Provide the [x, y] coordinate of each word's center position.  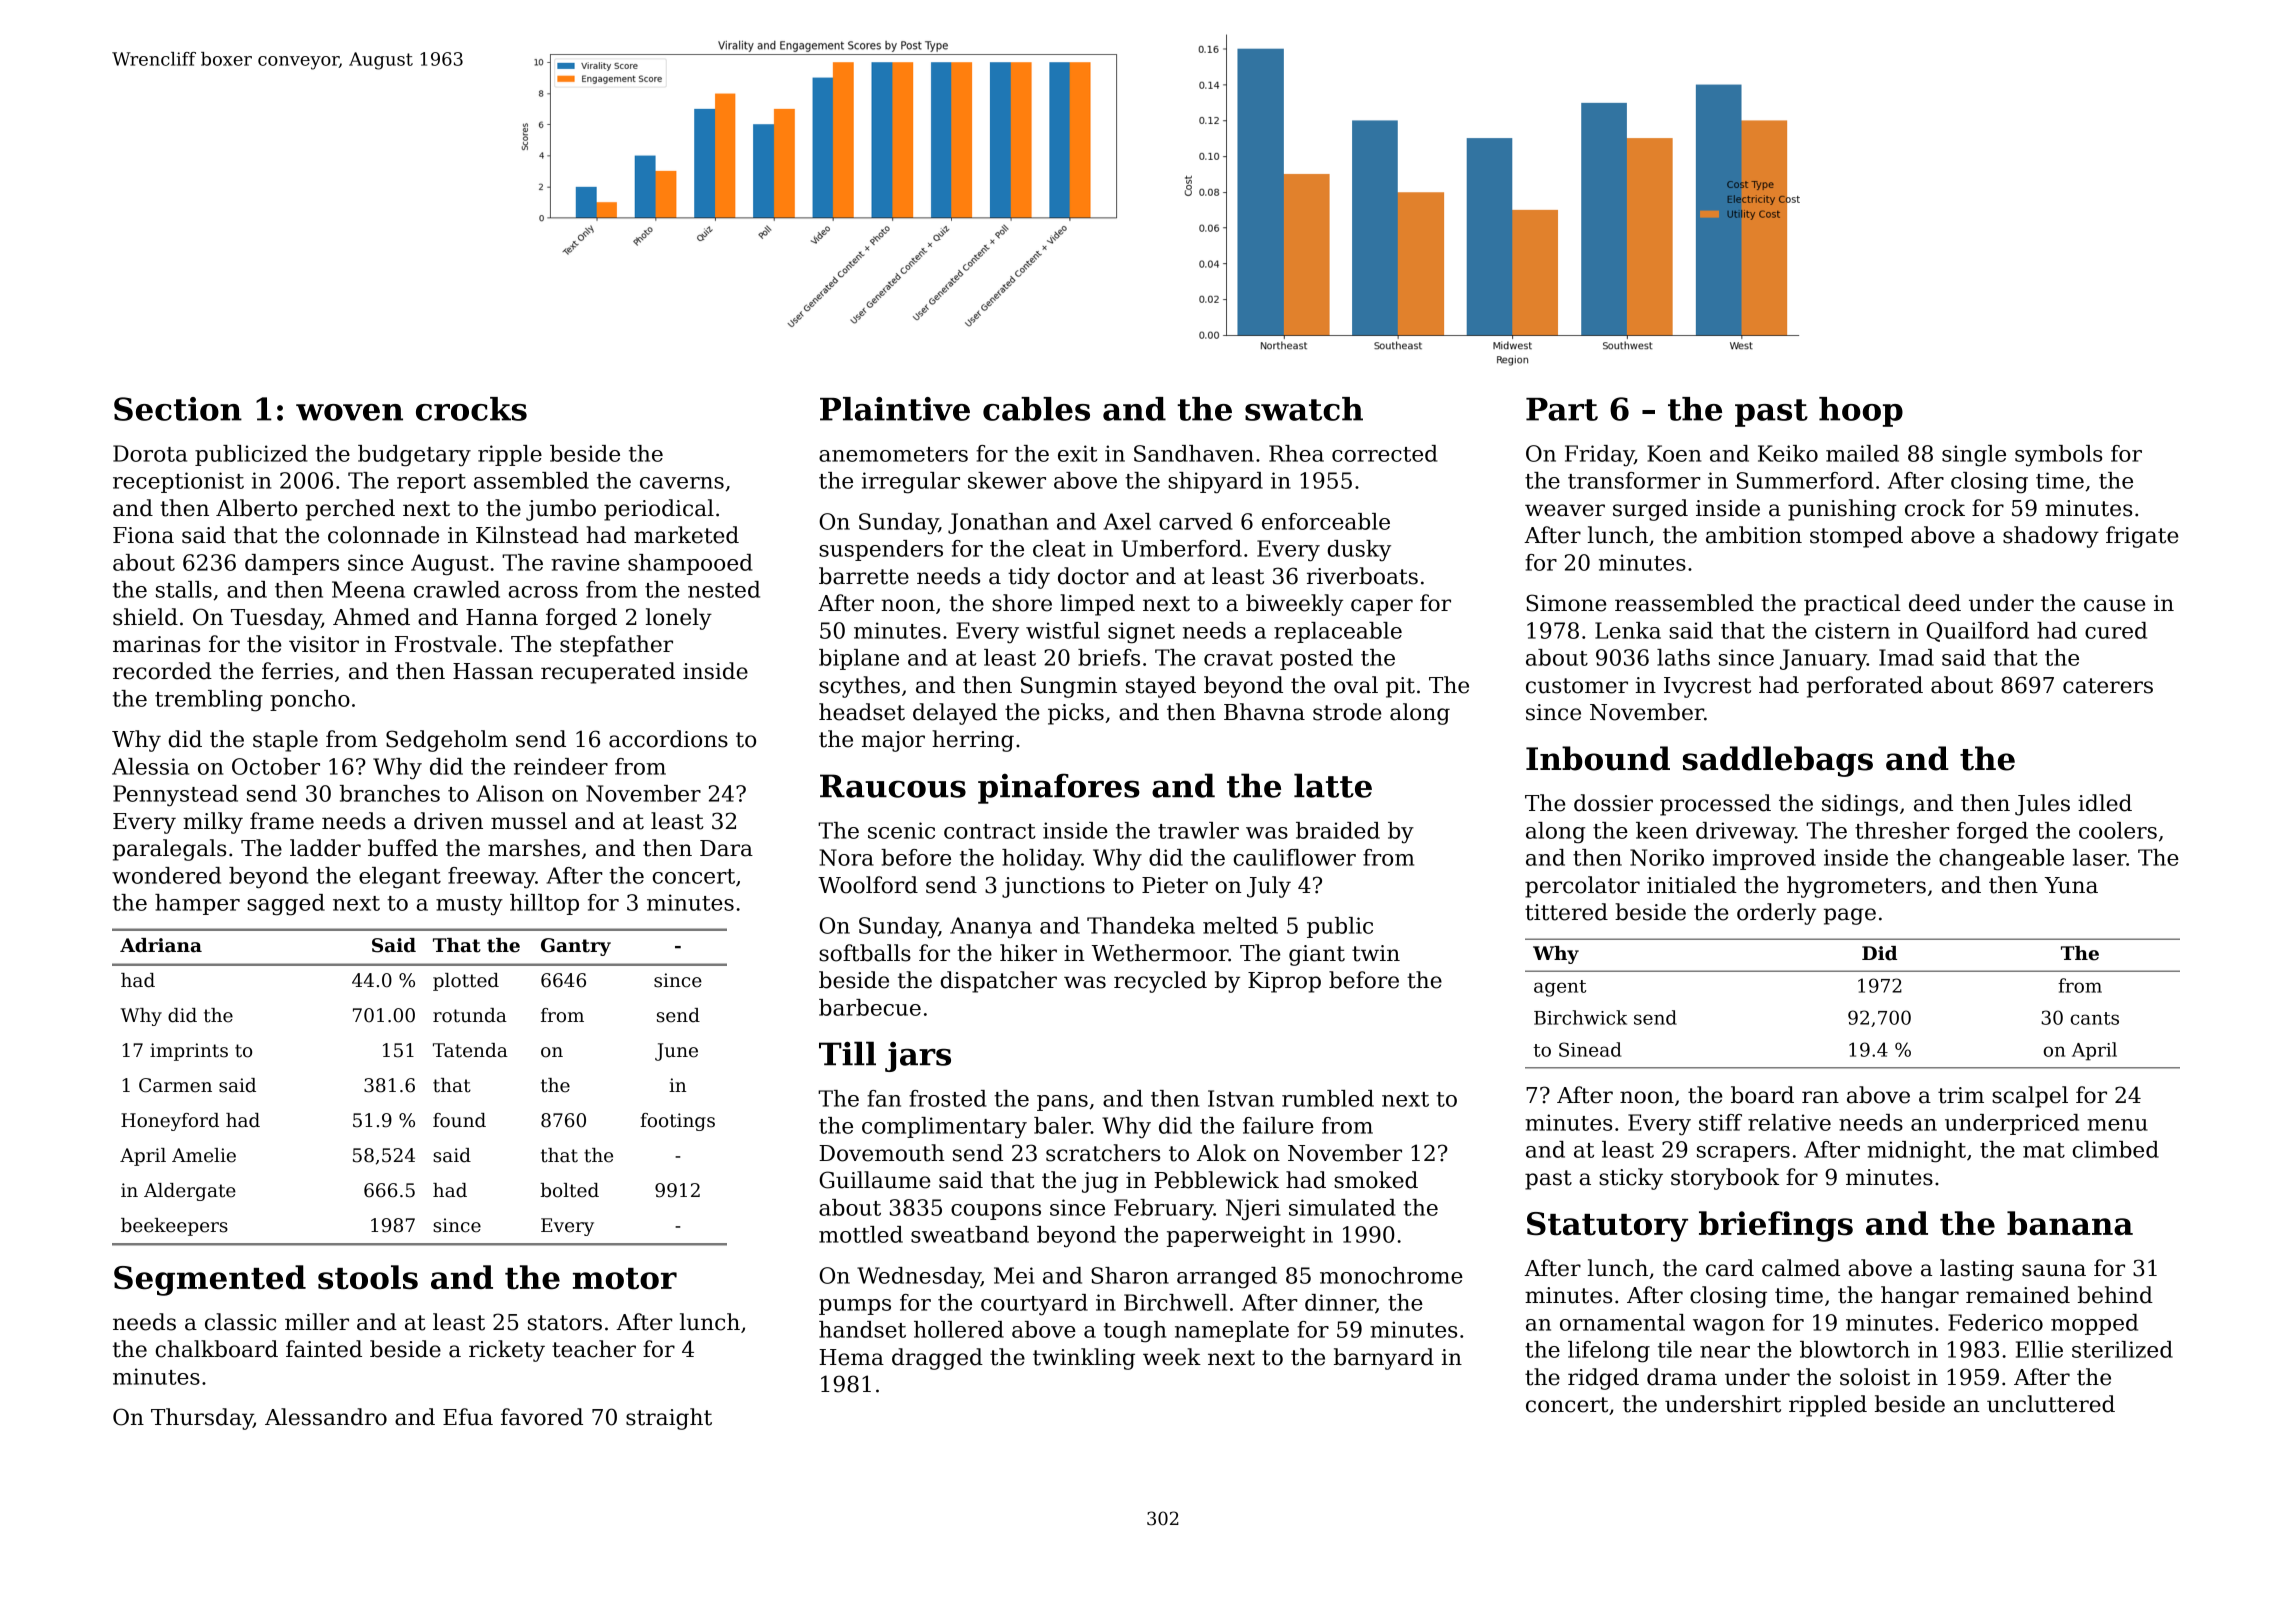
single [1974, 456]
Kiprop [1284, 982]
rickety [507, 1351]
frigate [2142, 537]
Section [178, 409]
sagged [286, 905]
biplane [859, 659]
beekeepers [174, 1227]
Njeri [1253, 1210]
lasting [1977, 1270]
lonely [679, 619]
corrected [1385, 453]
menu [2117, 1125]
